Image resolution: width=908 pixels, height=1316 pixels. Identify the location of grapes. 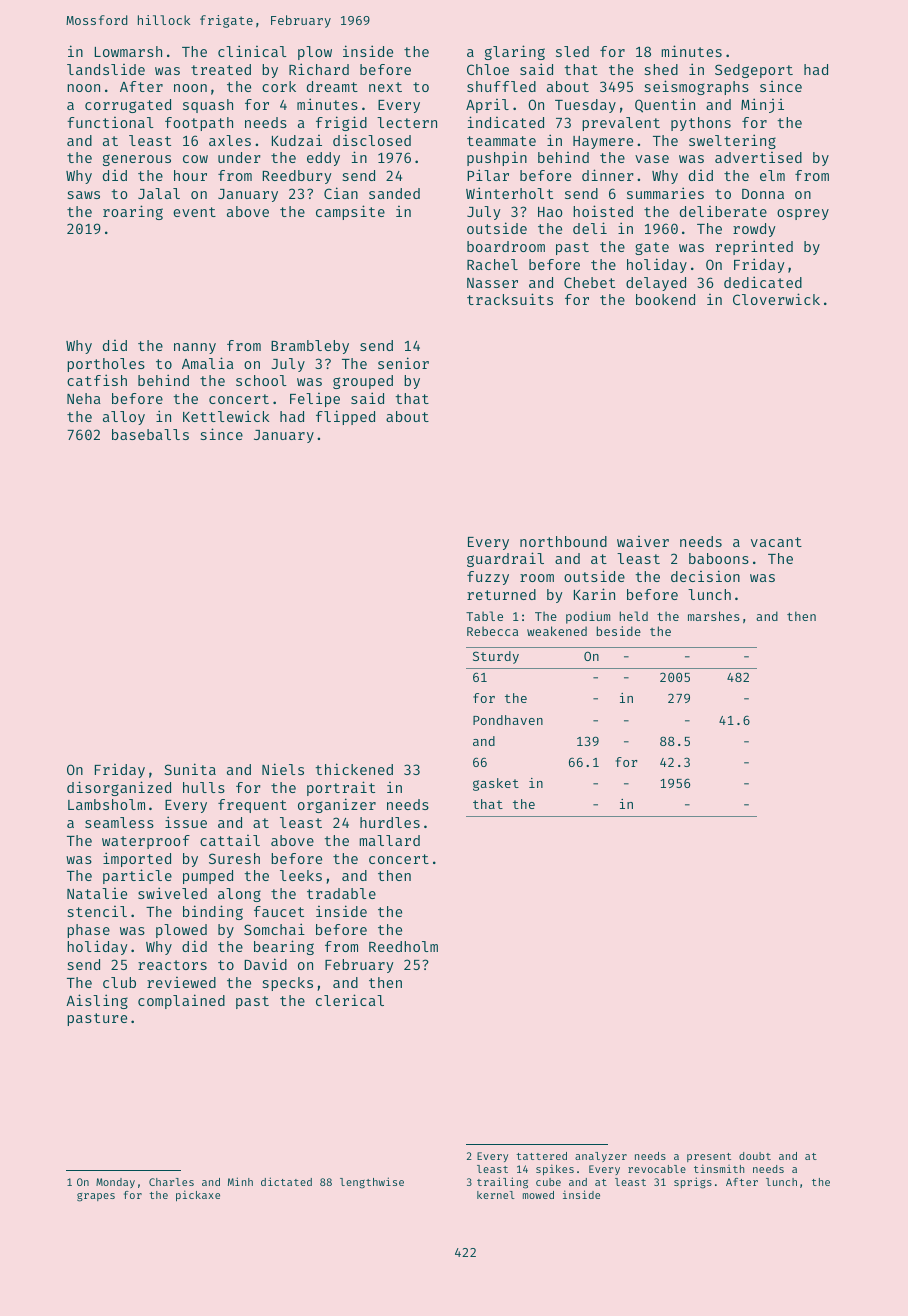
(96, 1197).
